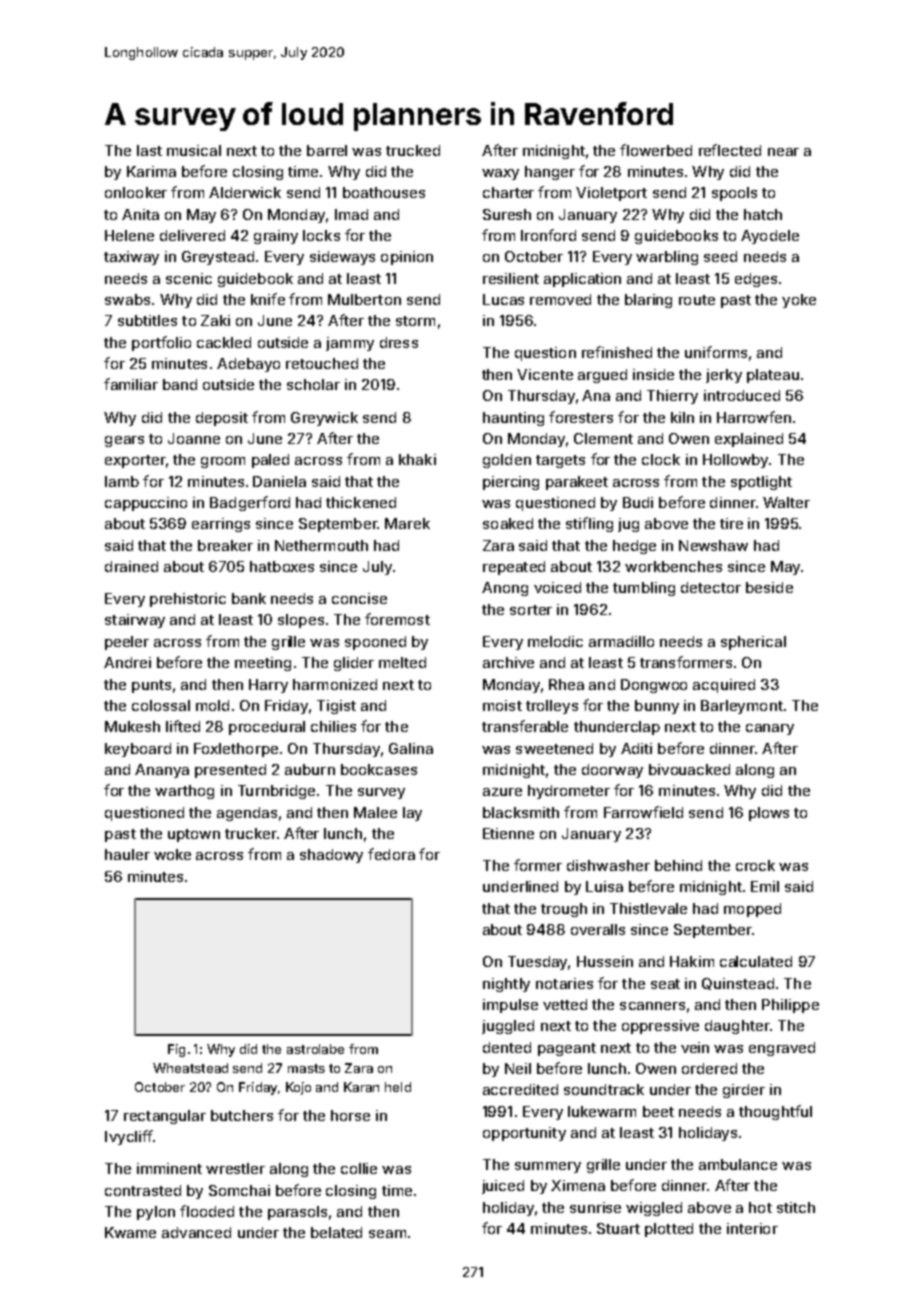  I want to click on beside, so click(769, 587).
